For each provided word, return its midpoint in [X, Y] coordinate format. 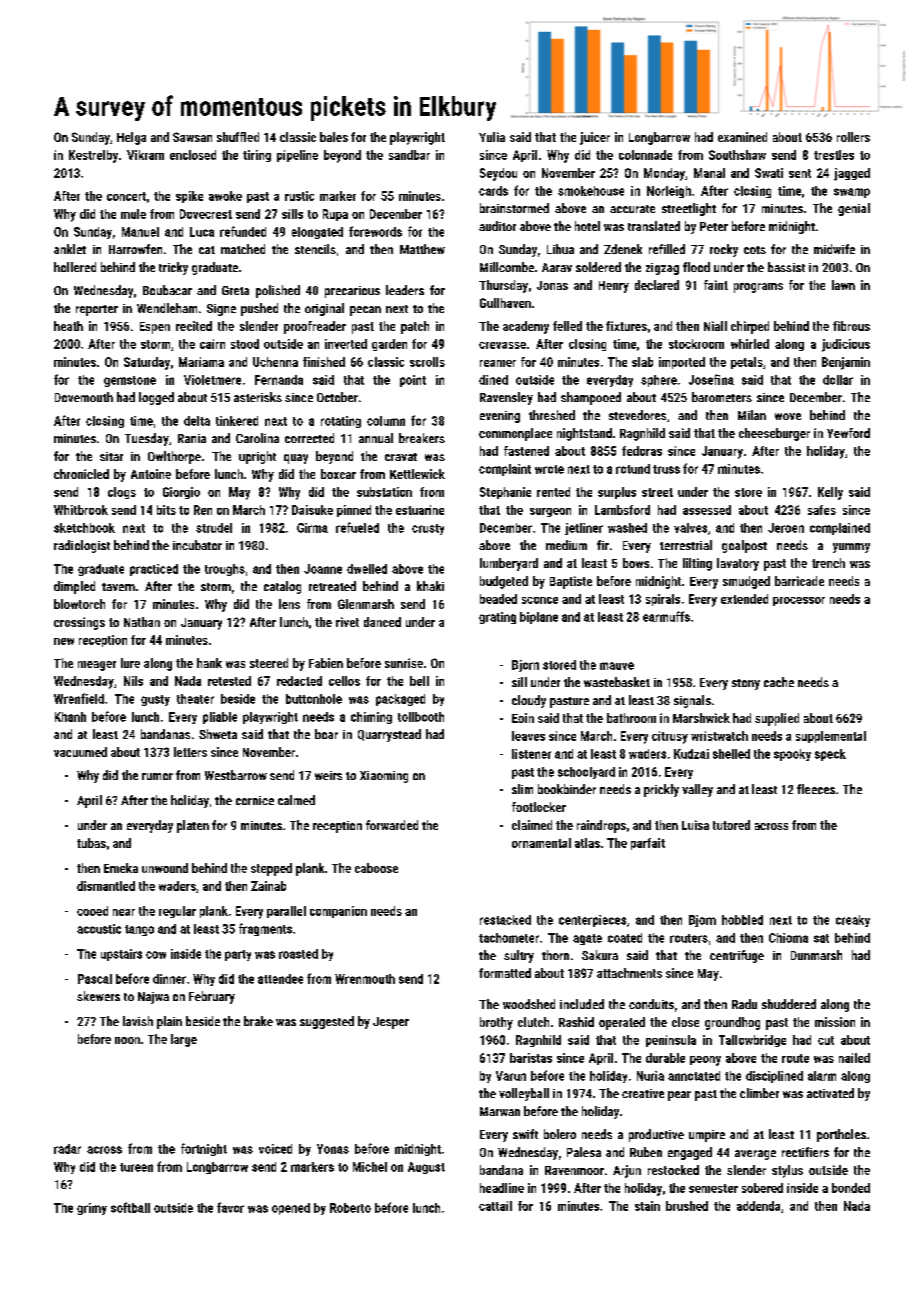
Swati [769, 173]
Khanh [70, 717]
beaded [498, 599]
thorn [555, 955]
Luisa [695, 825]
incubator [197, 545]
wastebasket [617, 682]
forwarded [392, 825]
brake [258, 1021]
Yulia [492, 137]
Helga [131, 138]
